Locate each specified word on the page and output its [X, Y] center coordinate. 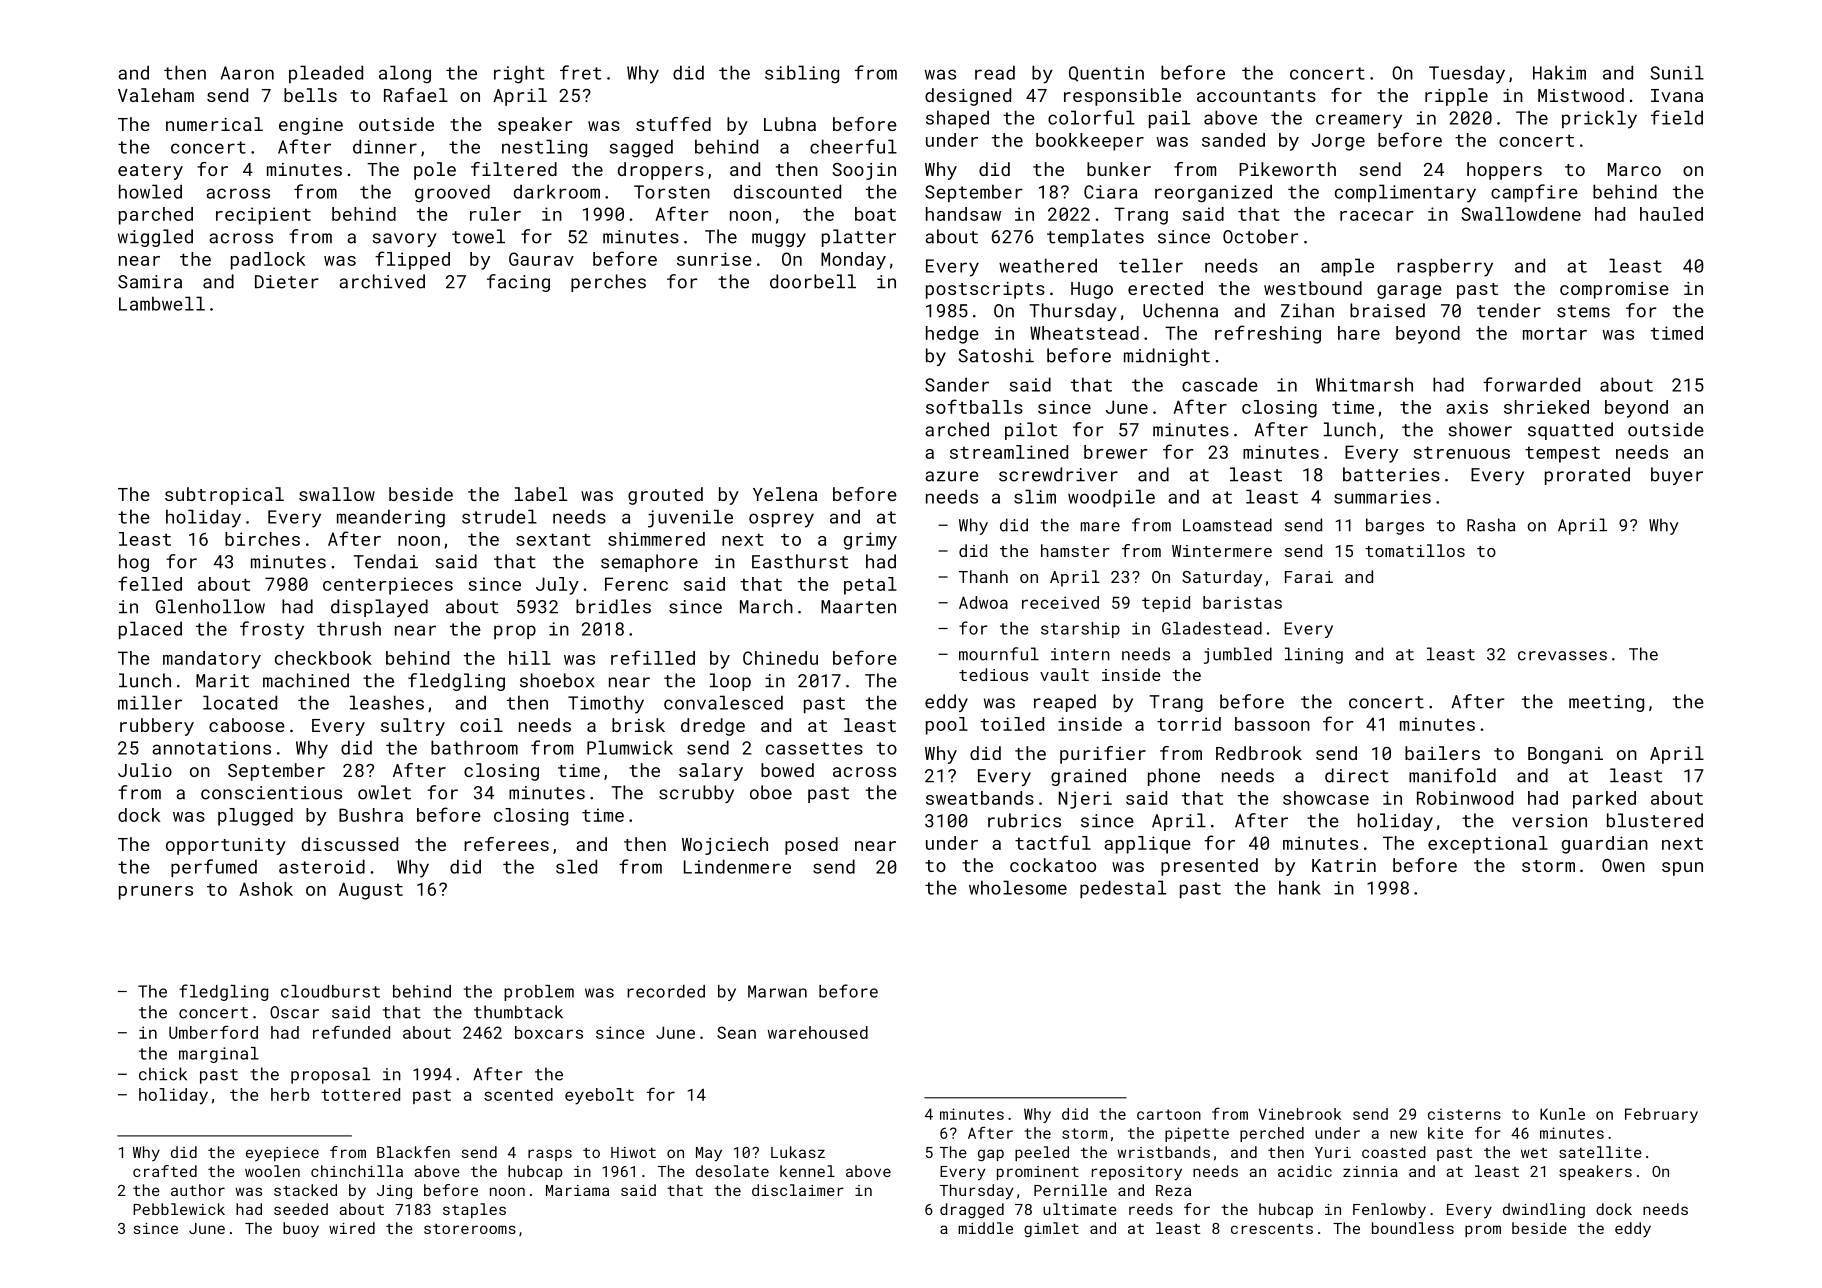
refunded [351, 1032]
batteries [1391, 474]
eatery [150, 172]
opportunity [226, 846]
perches [608, 283]
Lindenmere [737, 866]
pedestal [1123, 889]
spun [1682, 869]
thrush [349, 628]
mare [1100, 527]
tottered [360, 1094]
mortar [1555, 333]
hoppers [1504, 171]
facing [518, 283]
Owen [1623, 865]
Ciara [1110, 192]
